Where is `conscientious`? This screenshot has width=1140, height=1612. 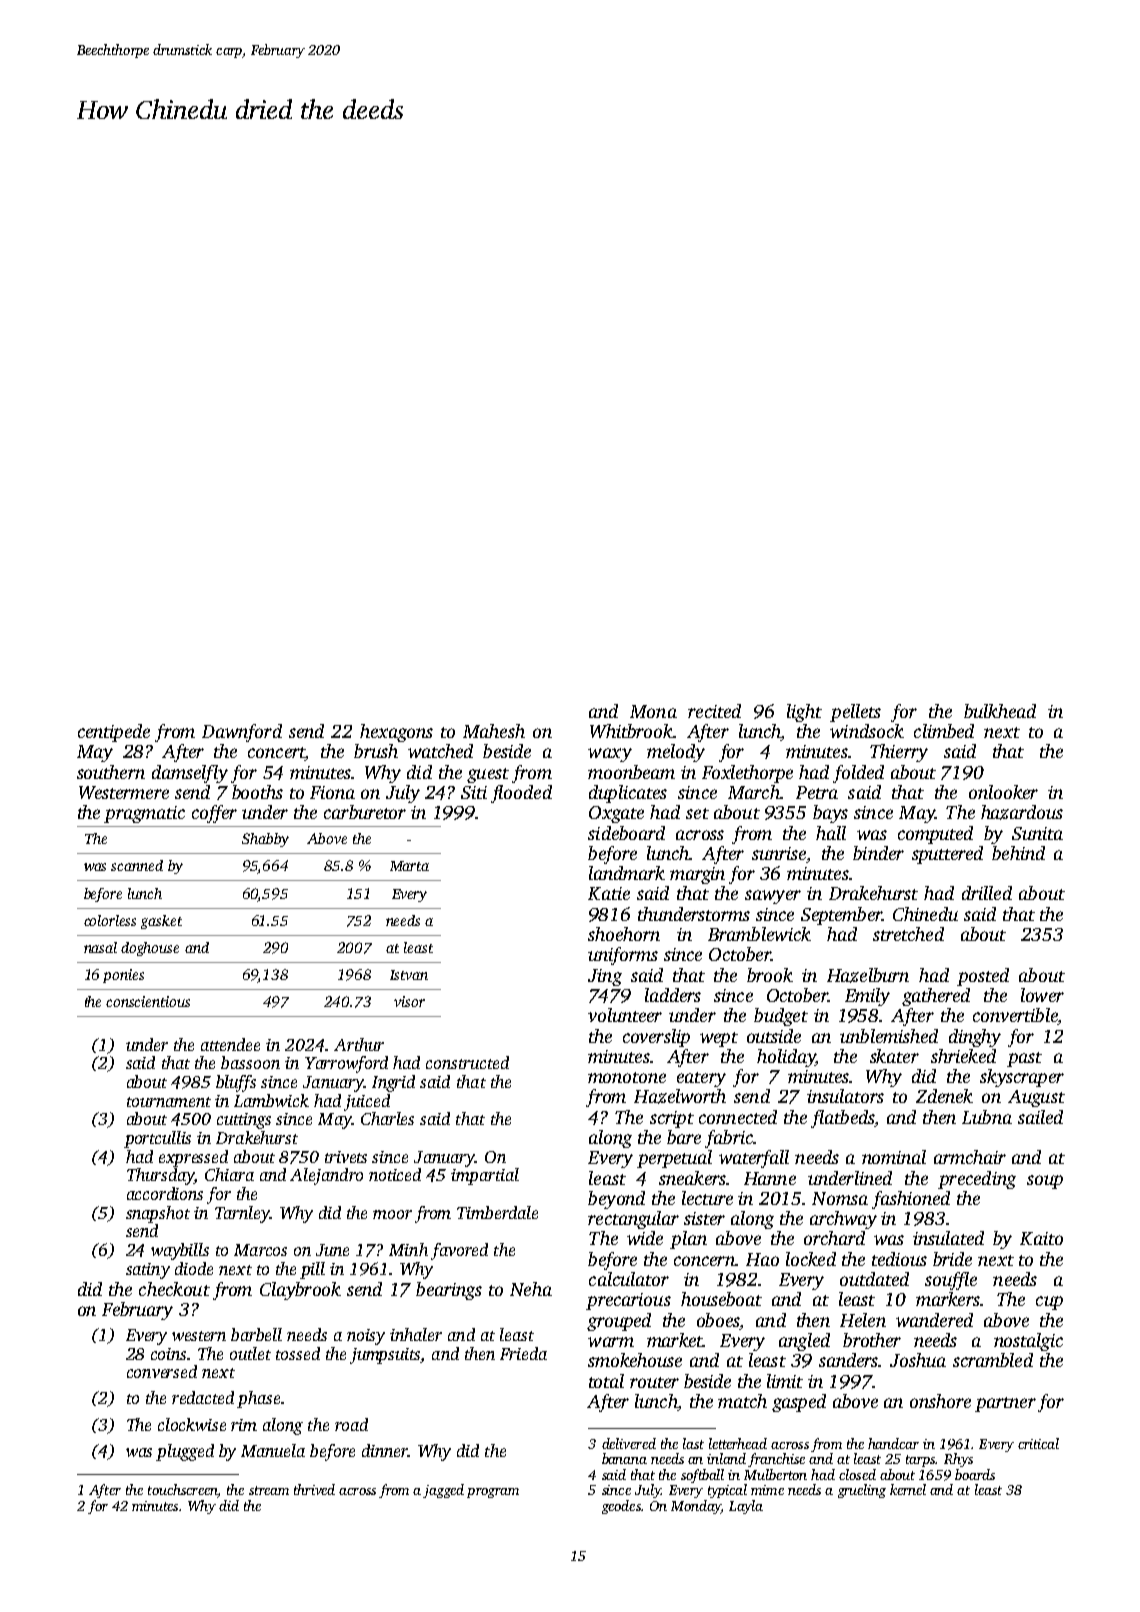 conscientious is located at coordinates (148, 1001).
